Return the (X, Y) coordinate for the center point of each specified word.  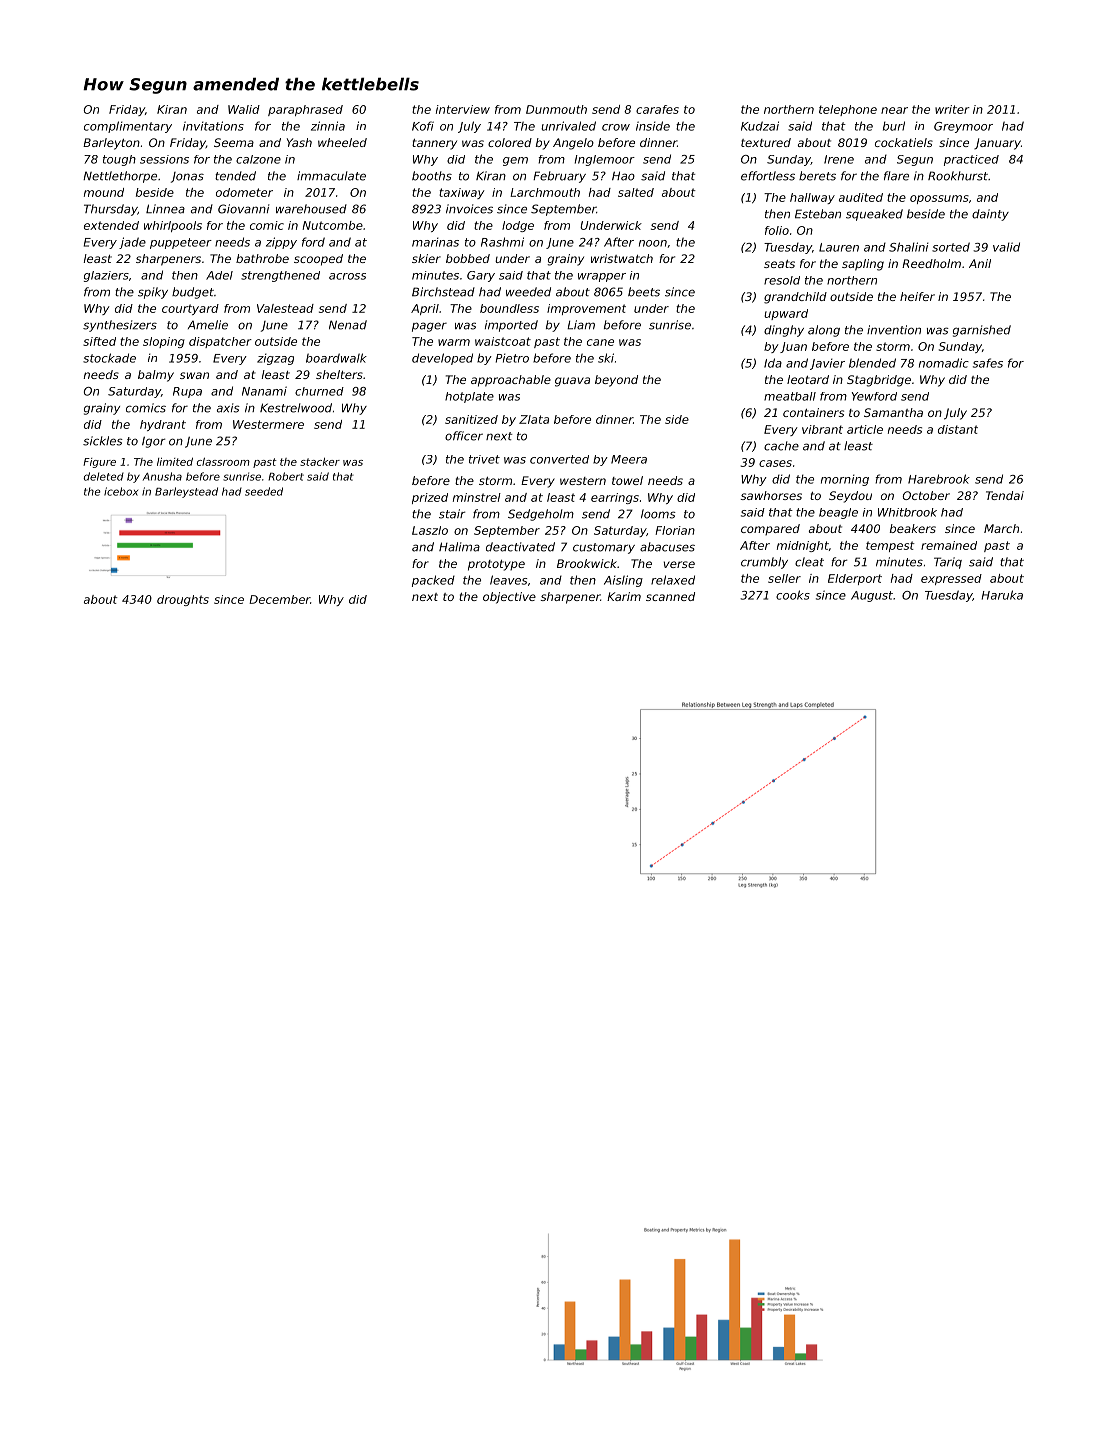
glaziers (106, 276)
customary (604, 548)
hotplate (469, 397)
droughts (183, 600)
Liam (581, 325)
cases (775, 463)
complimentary (128, 127)
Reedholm (931, 263)
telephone (848, 110)
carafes (657, 109)
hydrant (163, 425)
